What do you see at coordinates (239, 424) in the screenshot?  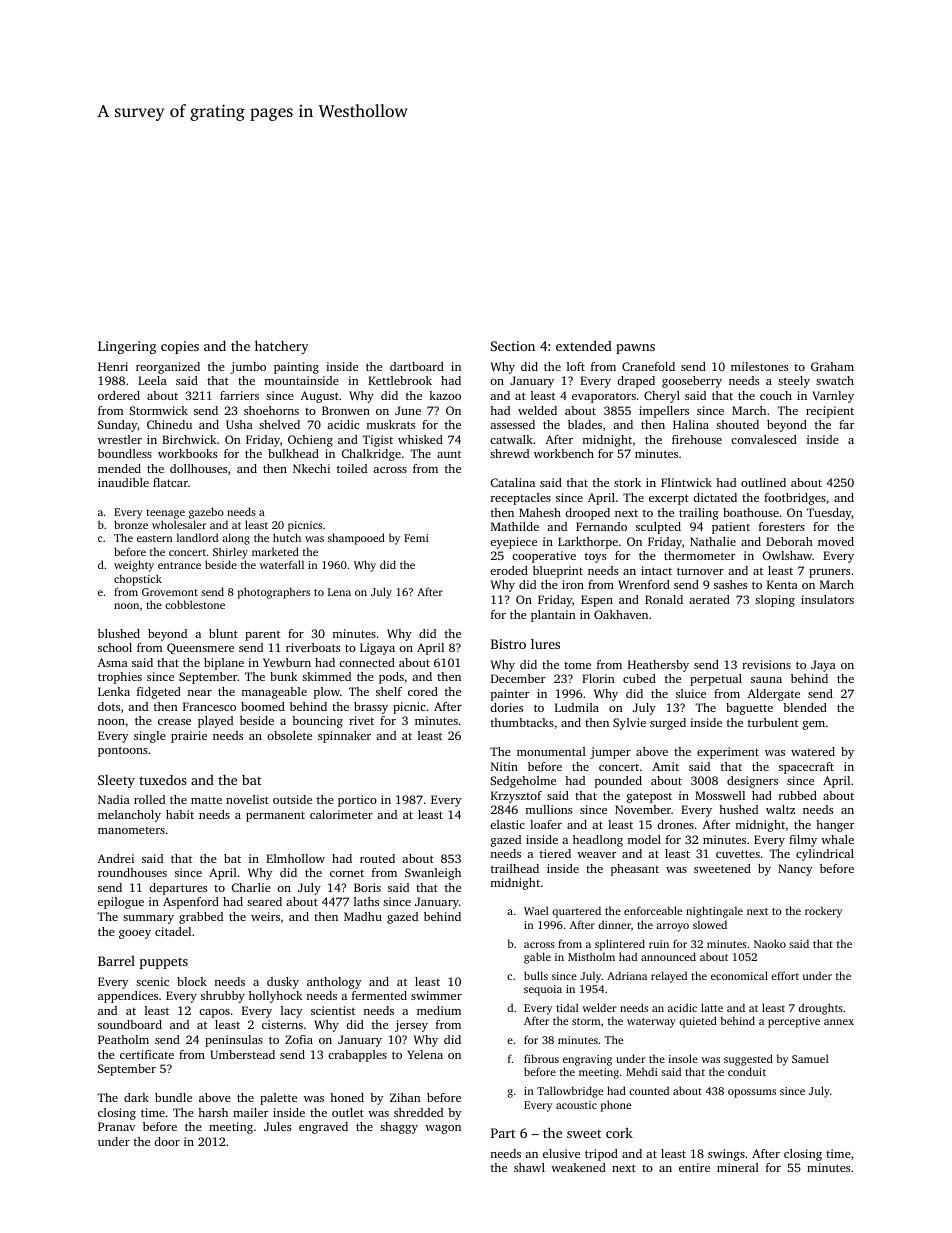 I see `Usha` at bounding box center [239, 424].
